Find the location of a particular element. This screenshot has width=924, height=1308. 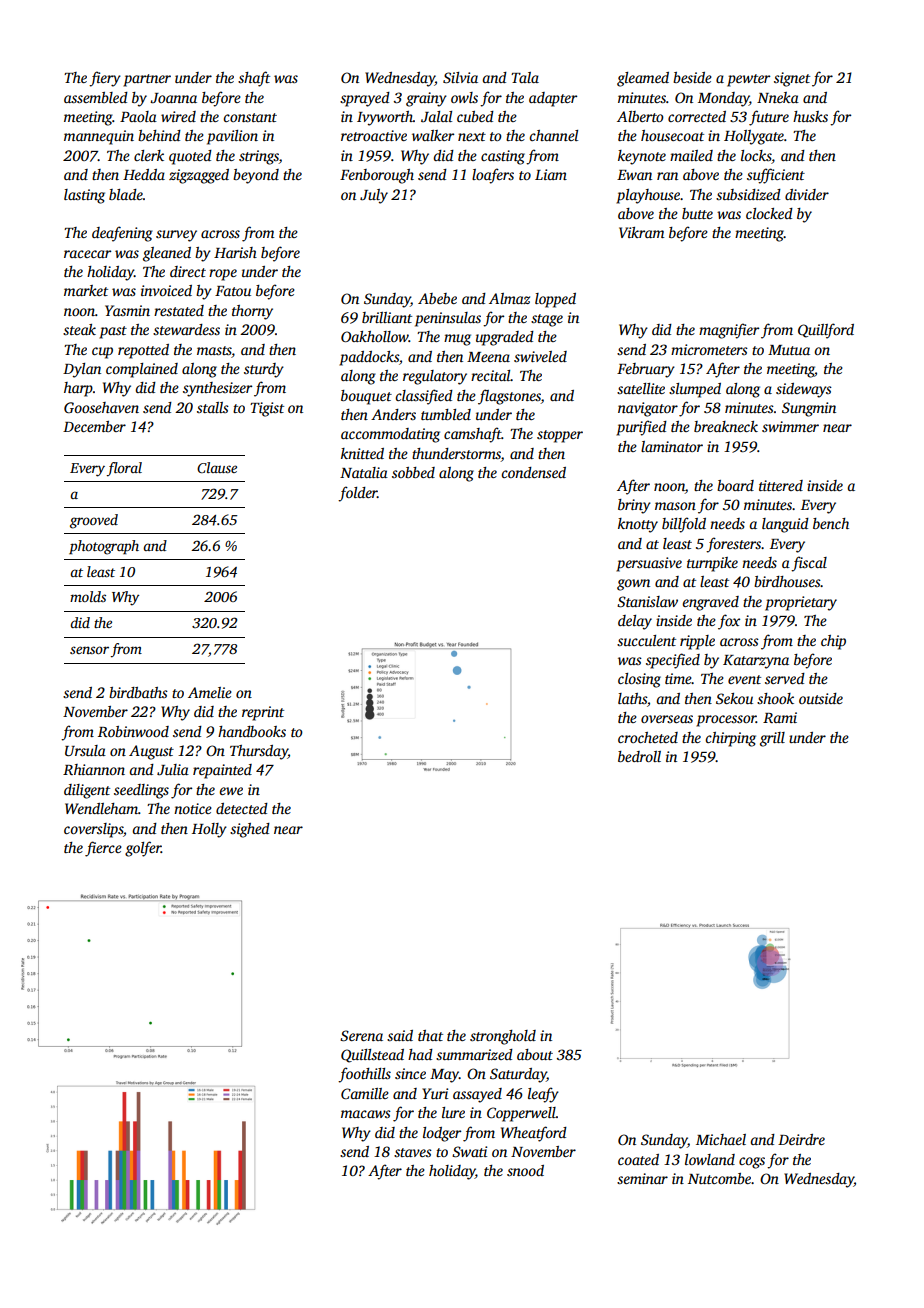

Camille is located at coordinates (365, 1093).
